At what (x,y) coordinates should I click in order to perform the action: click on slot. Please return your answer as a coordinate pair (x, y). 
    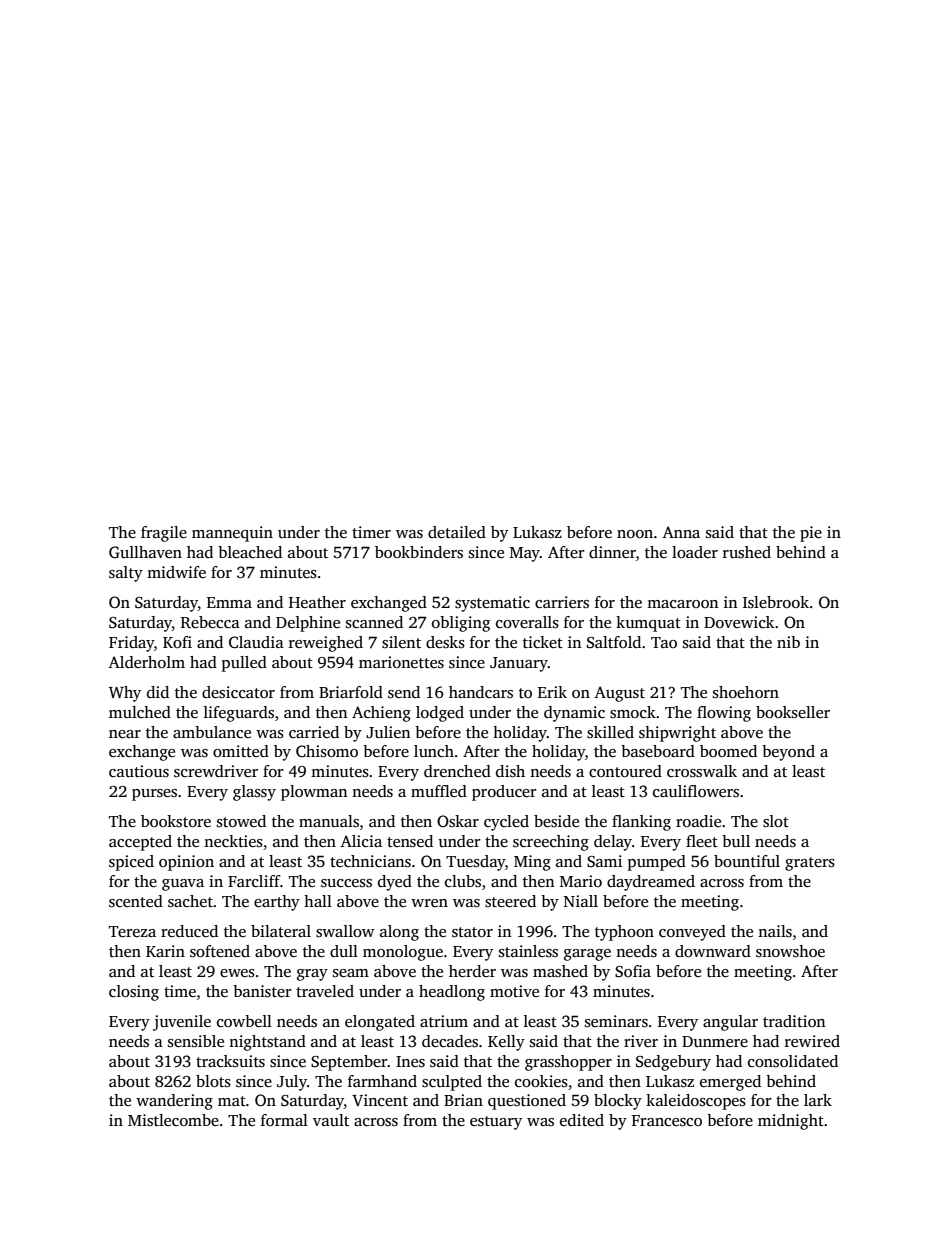
    Looking at the image, I should click on (776, 821).
